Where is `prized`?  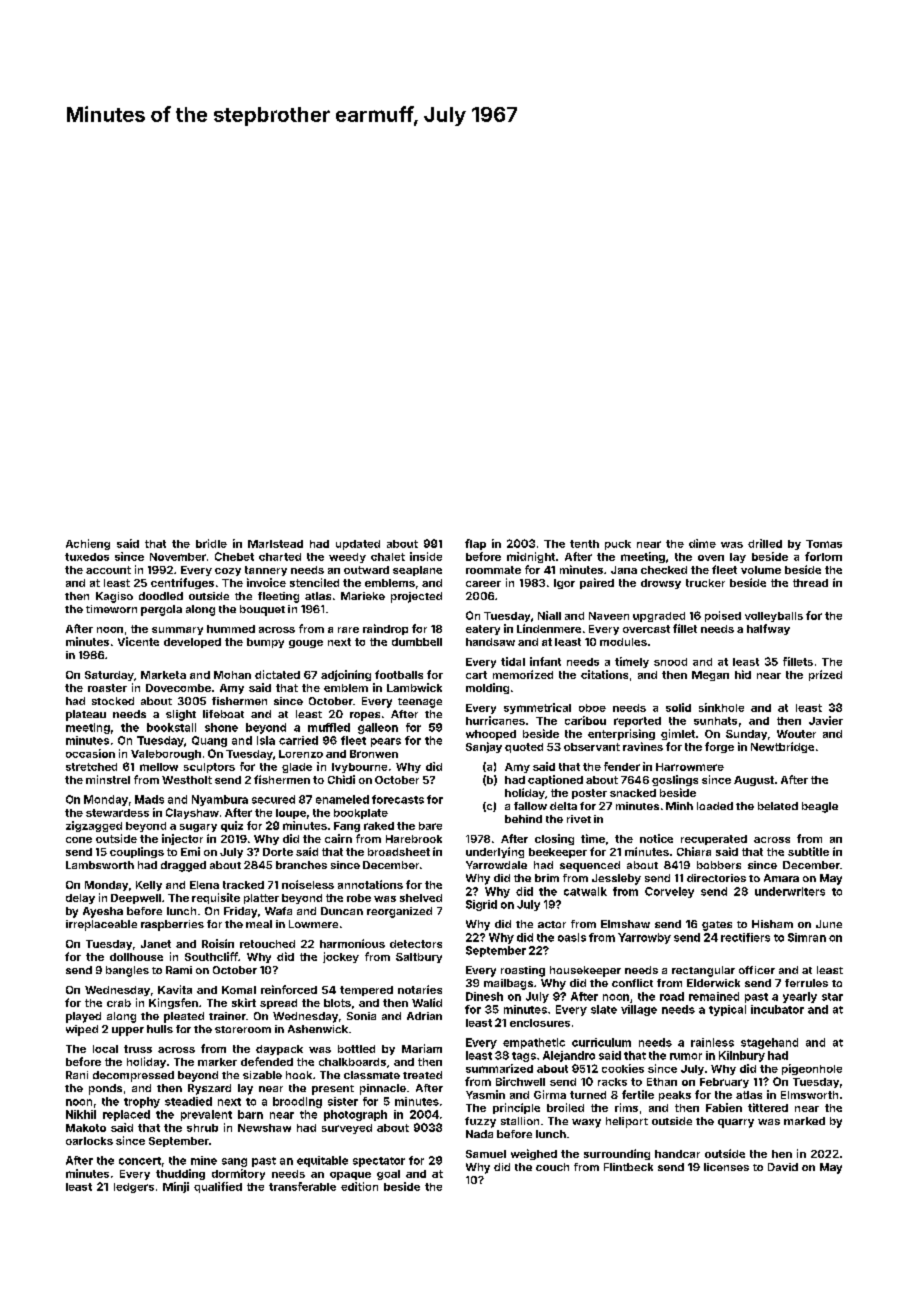 prized is located at coordinates (825, 675).
